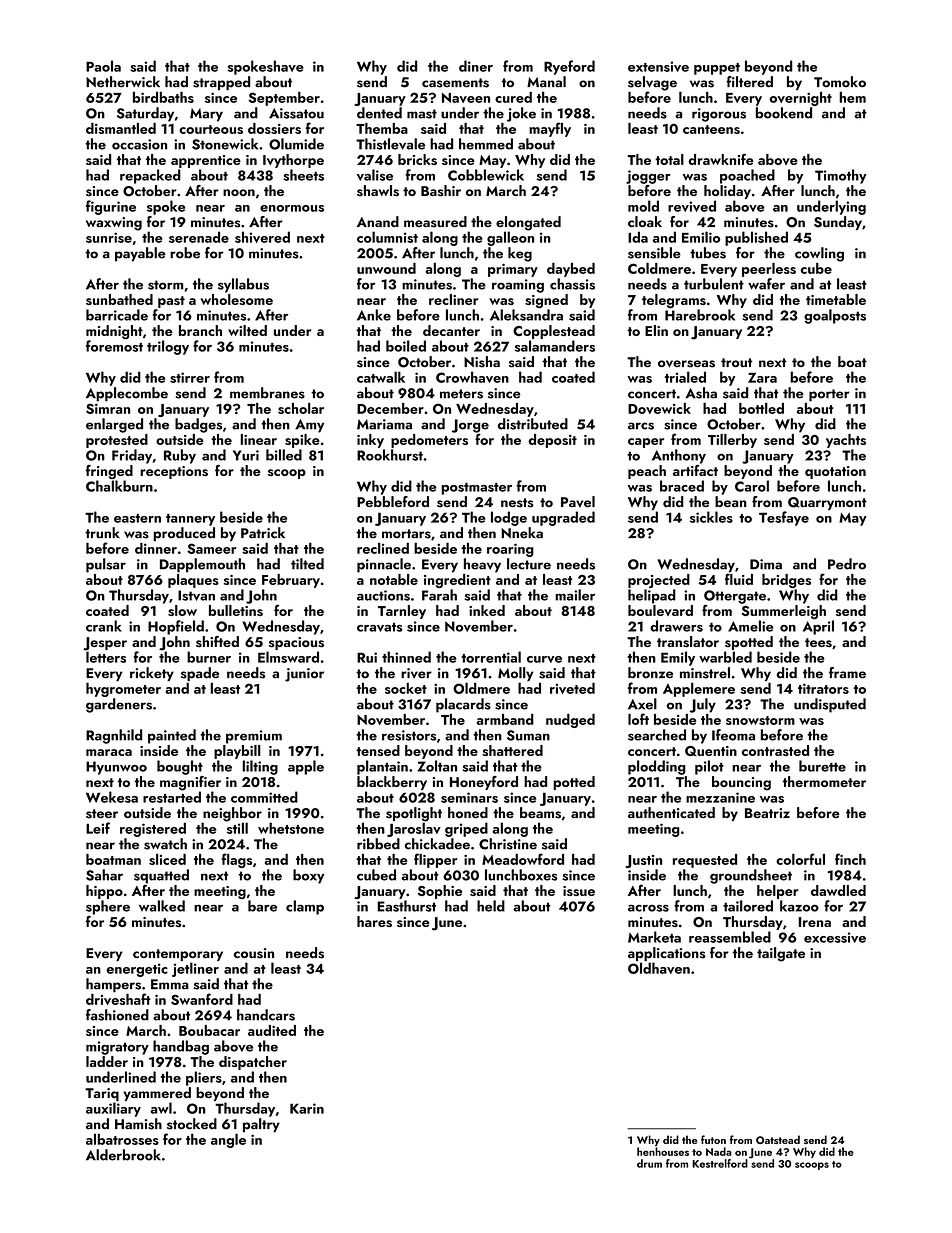  I want to click on Oatstead, so click(778, 1139).
